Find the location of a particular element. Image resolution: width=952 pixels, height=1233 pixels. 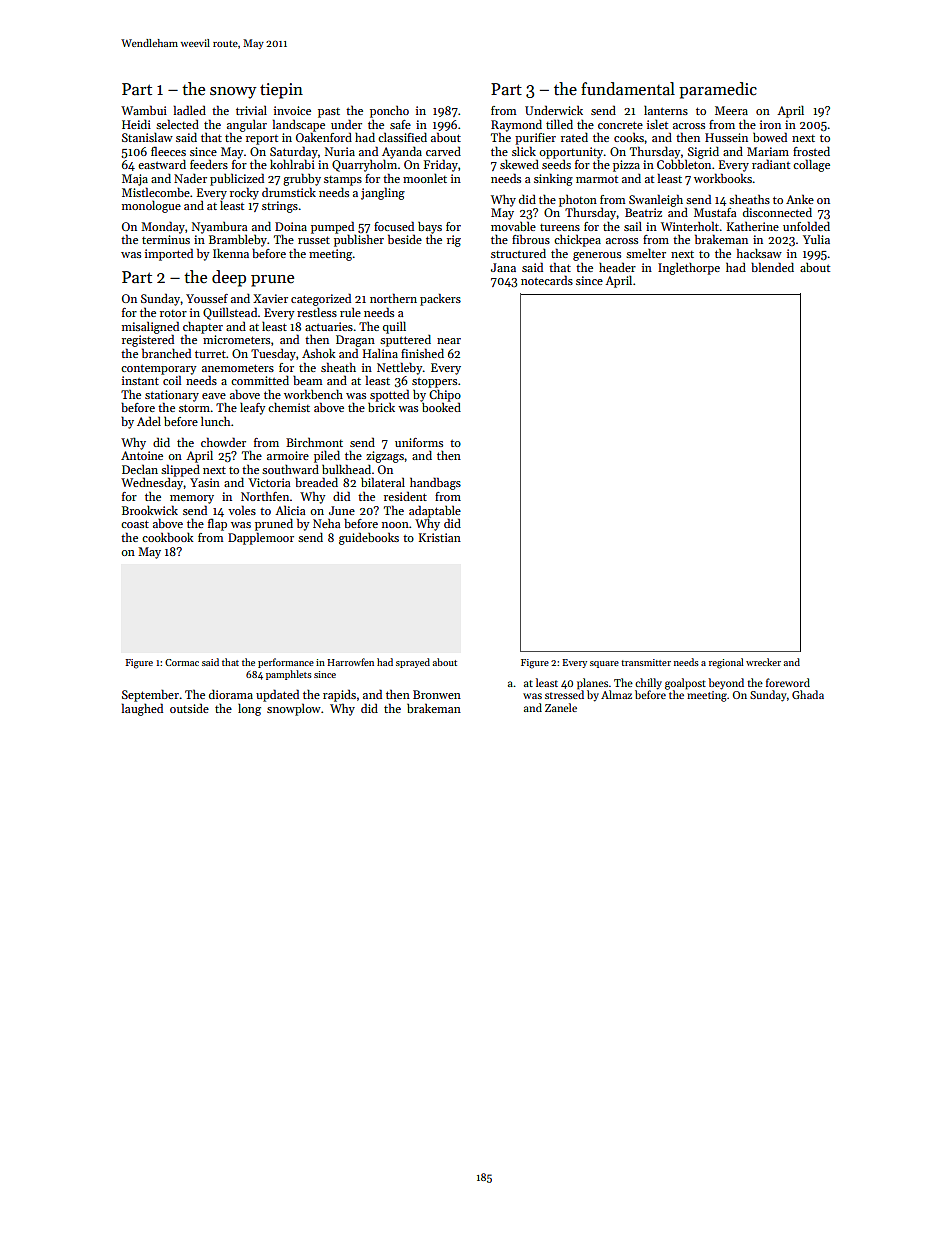

Almaz is located at coordinates (616, 694).
